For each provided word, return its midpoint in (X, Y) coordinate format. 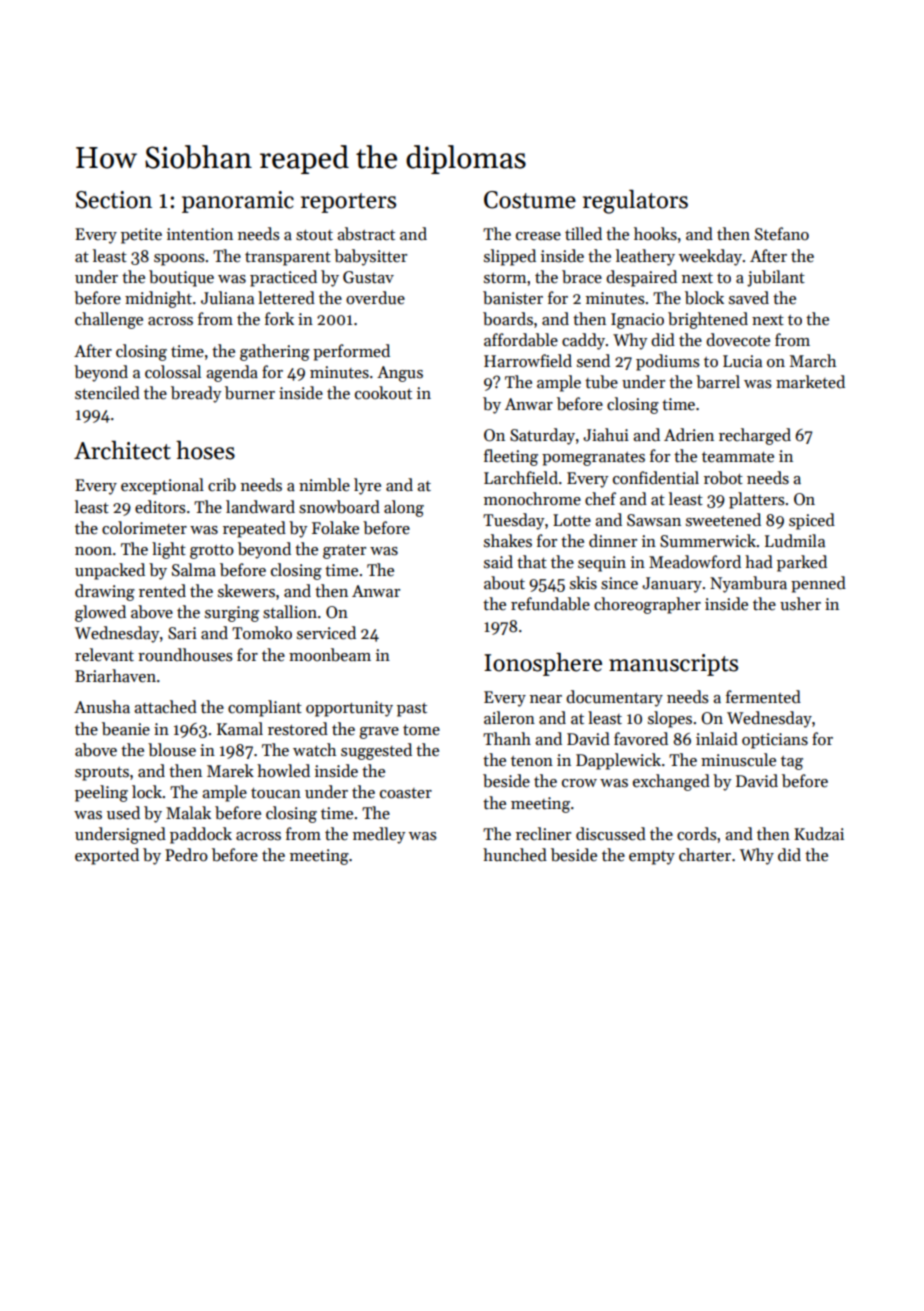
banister (513, 298)
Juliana (227, 298)
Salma (194, 570)
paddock (201, 835)
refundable (550, 604)
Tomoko (262, 633)
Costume (530, 200)
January (672, 585)
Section (114, 200)
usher (800, 604)
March (813, 361)
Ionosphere (543, 664)
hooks (655, 234)
